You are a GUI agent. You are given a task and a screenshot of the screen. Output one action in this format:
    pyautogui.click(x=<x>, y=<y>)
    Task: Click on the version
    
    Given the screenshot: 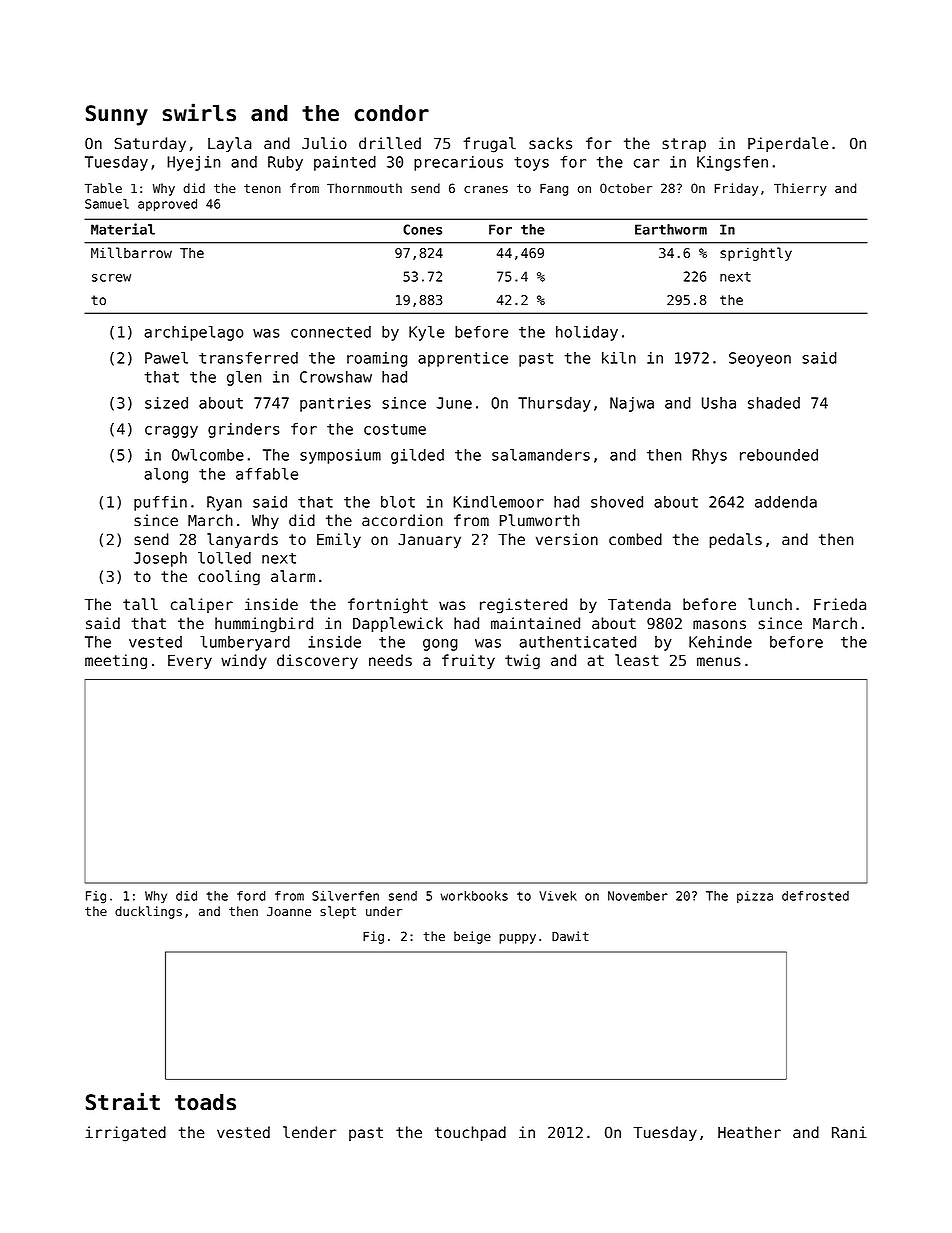 What is the action you would take?
    pyautogui.click(x=567, y=539)
